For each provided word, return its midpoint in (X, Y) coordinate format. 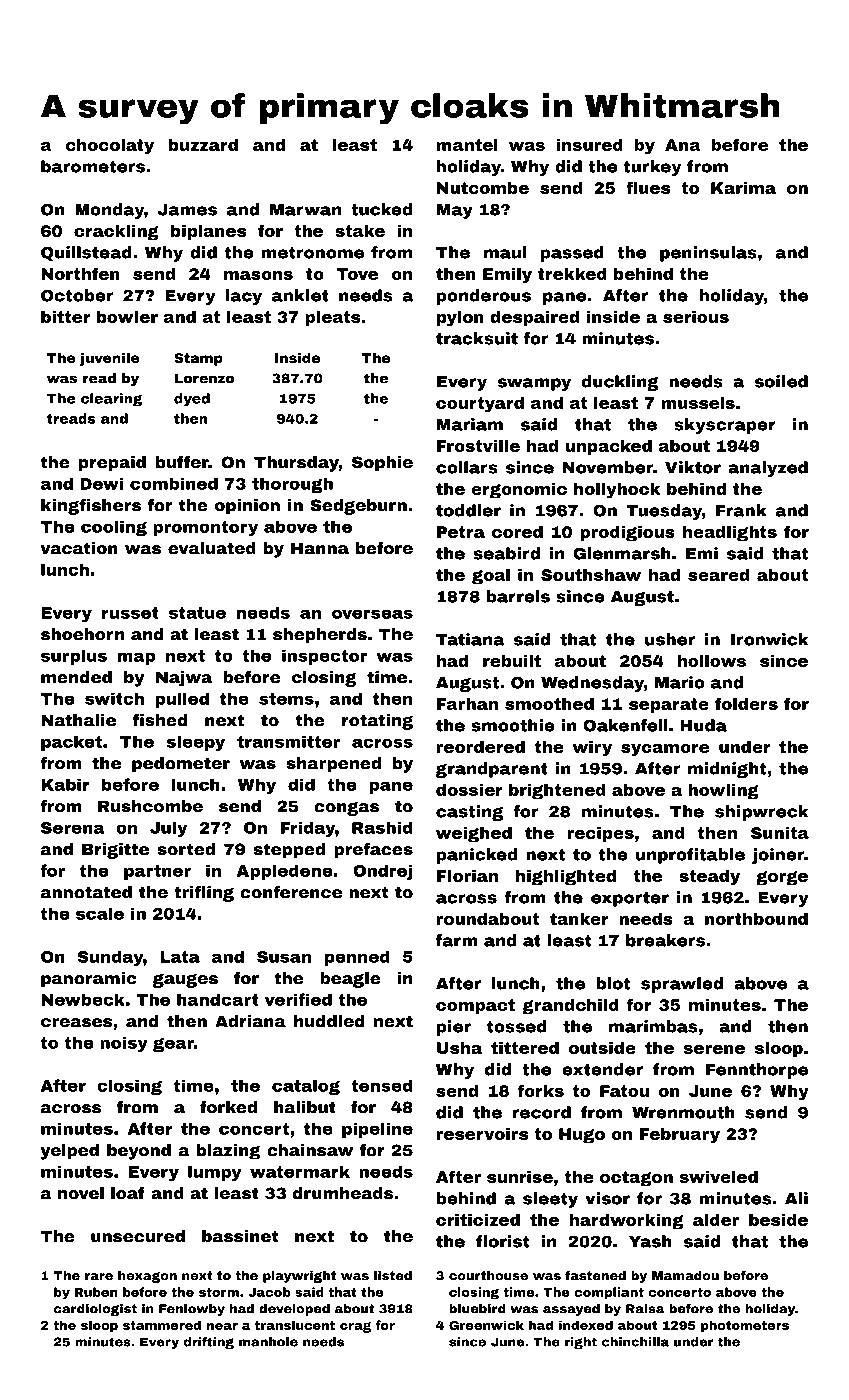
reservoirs (482, 1134)
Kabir (65, 784)
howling (723, 792)
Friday (308, 829)
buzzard (203, 145)
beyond (139, 1152)
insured (589, 145)
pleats (332, 318)
